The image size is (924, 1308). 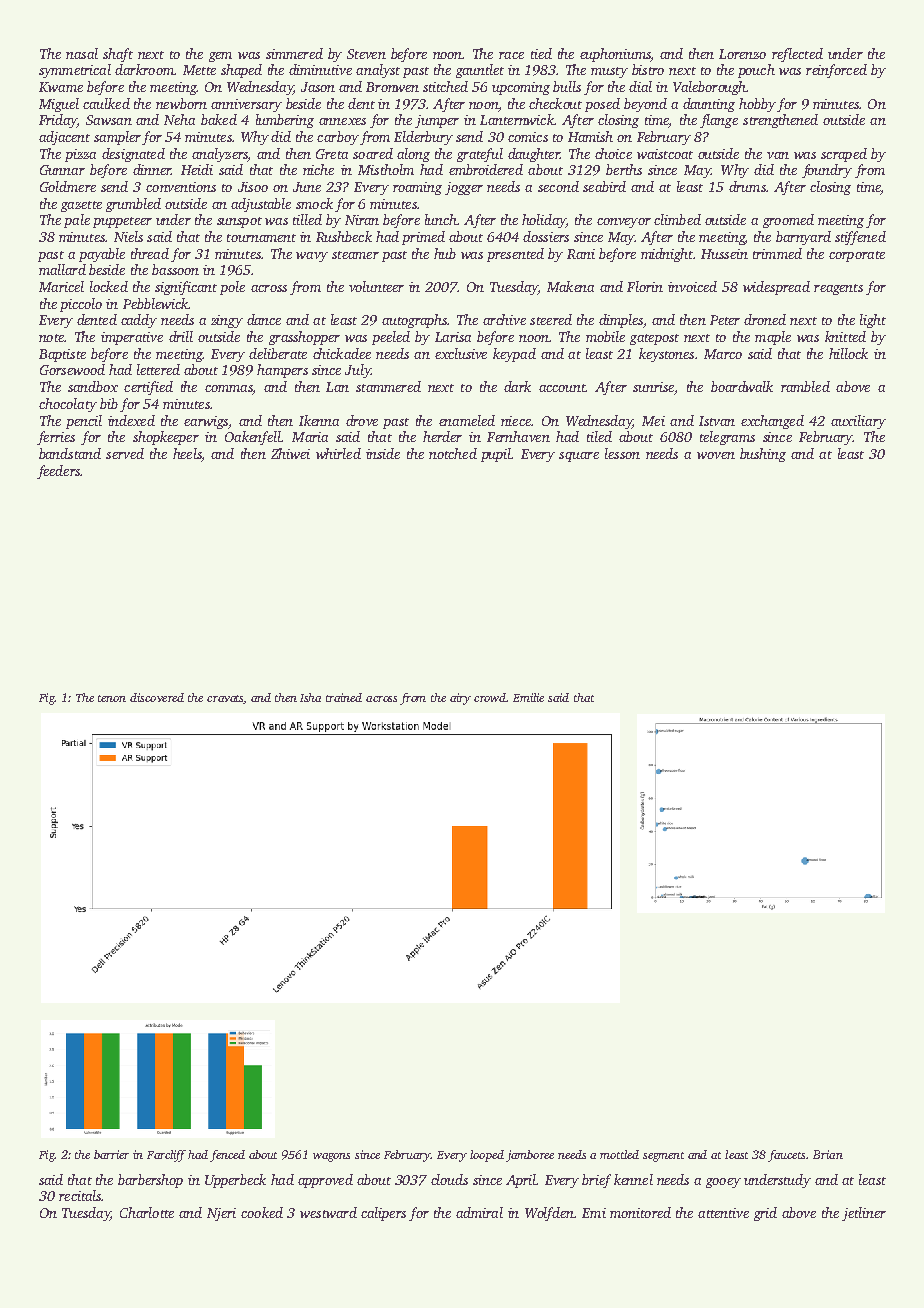 I want to click on Emilie, so click(x=528, y=697).
